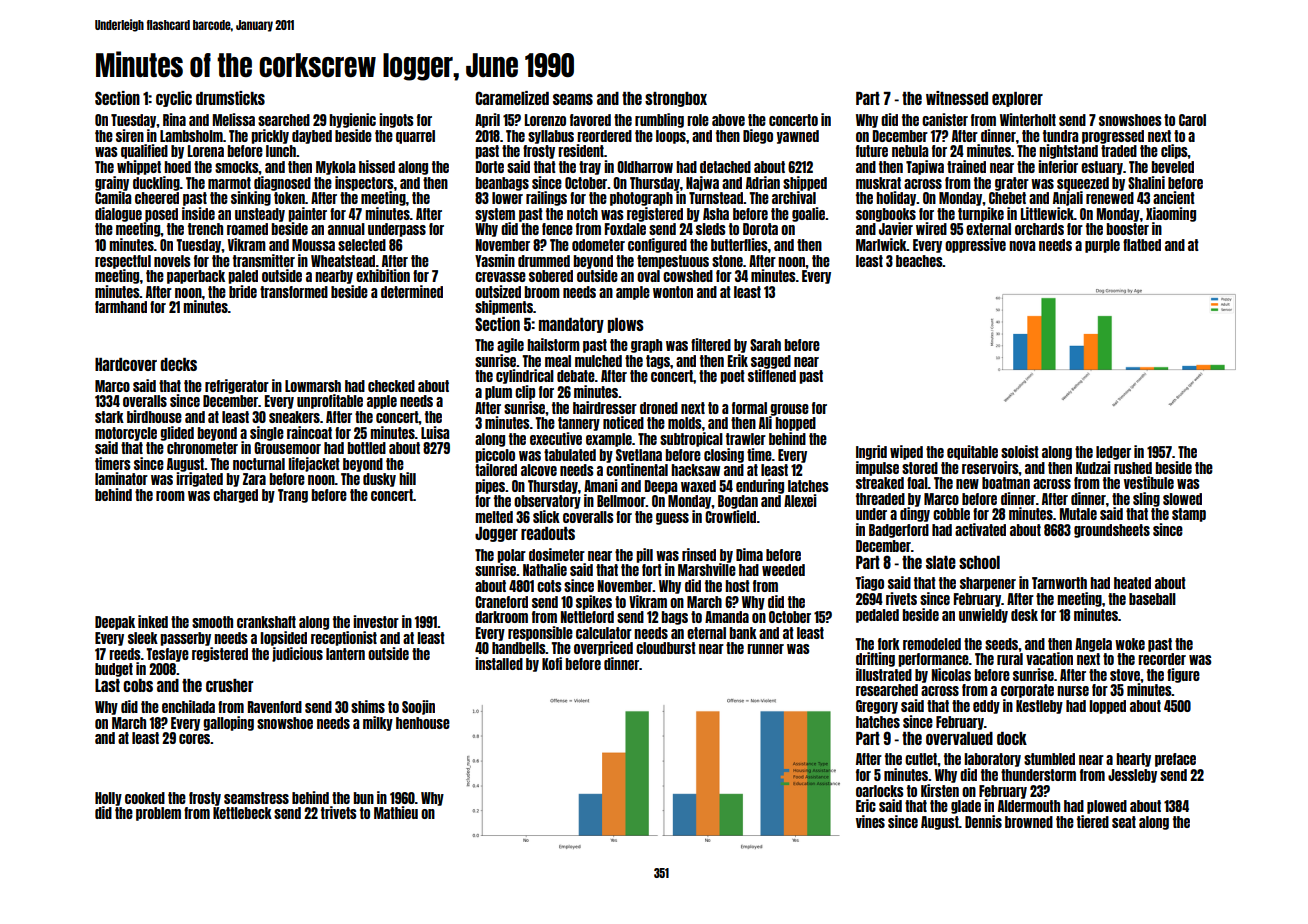 This page has width=1308, height=924. Describe the element at coordinates (552, 663) in the page. I see `Kofi` at that location.
